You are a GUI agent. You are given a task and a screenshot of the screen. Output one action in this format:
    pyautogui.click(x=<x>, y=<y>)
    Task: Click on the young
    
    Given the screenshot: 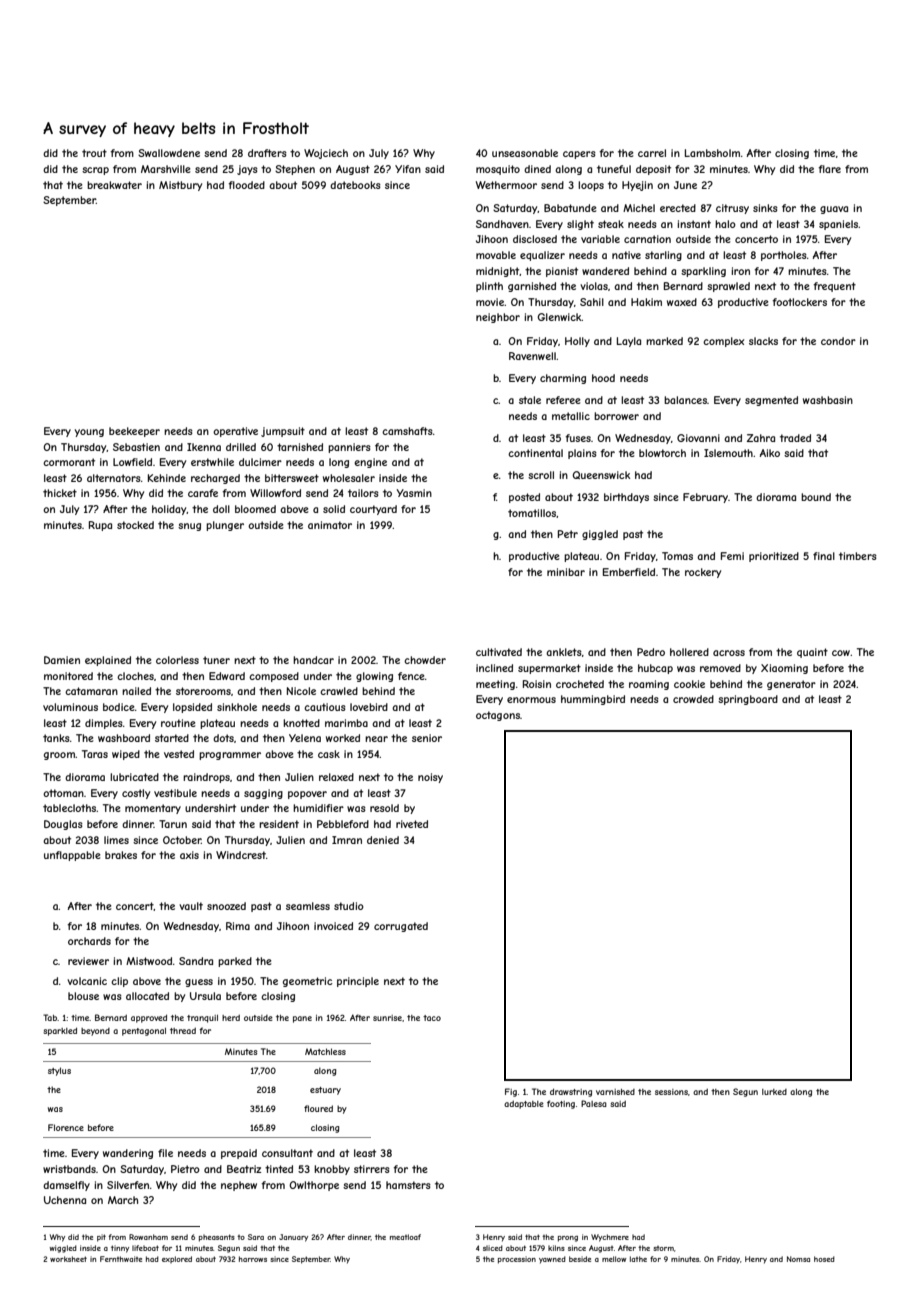 What is the action you would take?
    pyautogui.click(x=89, y=433)
